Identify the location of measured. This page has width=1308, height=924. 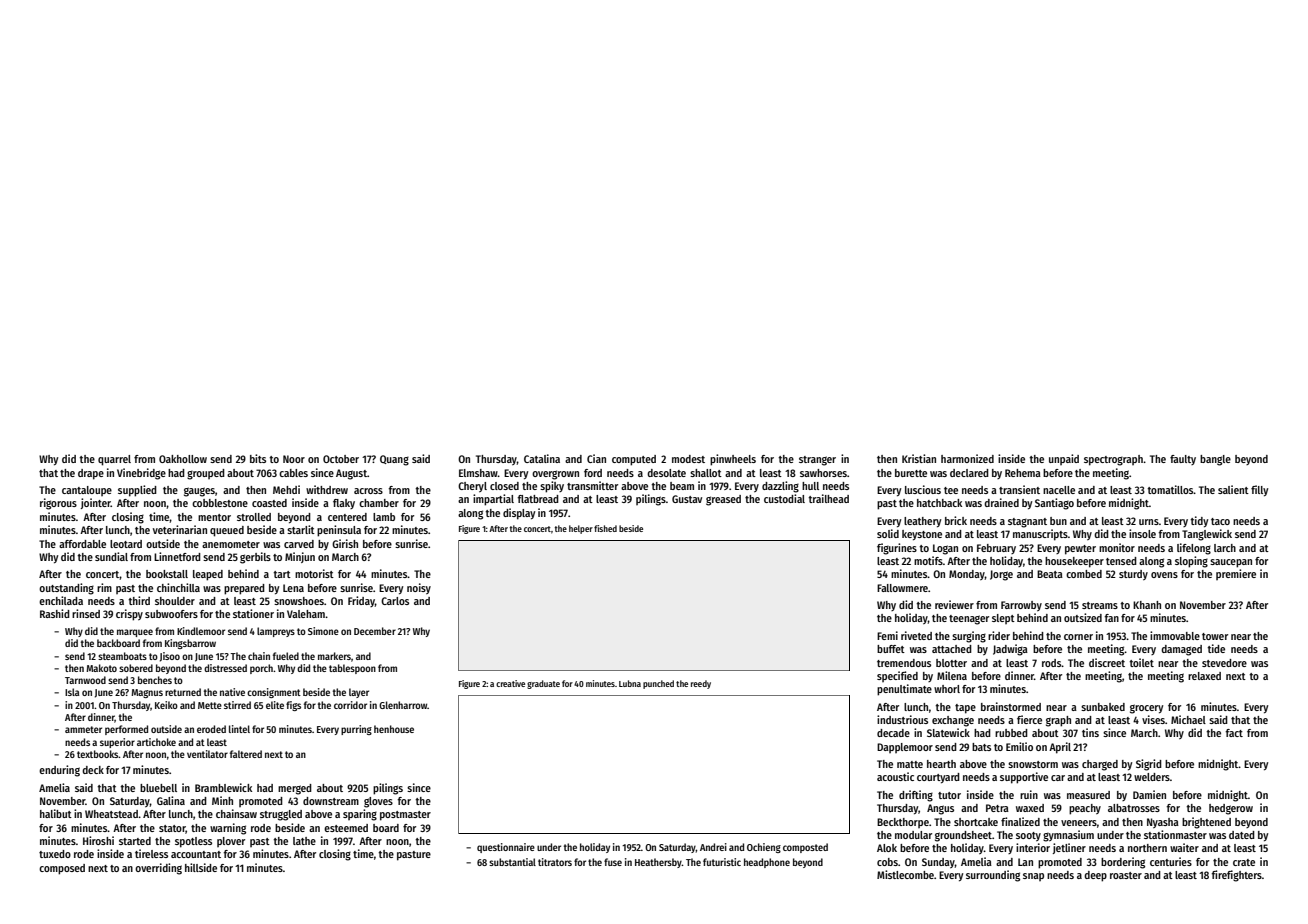
(1088, 795).
